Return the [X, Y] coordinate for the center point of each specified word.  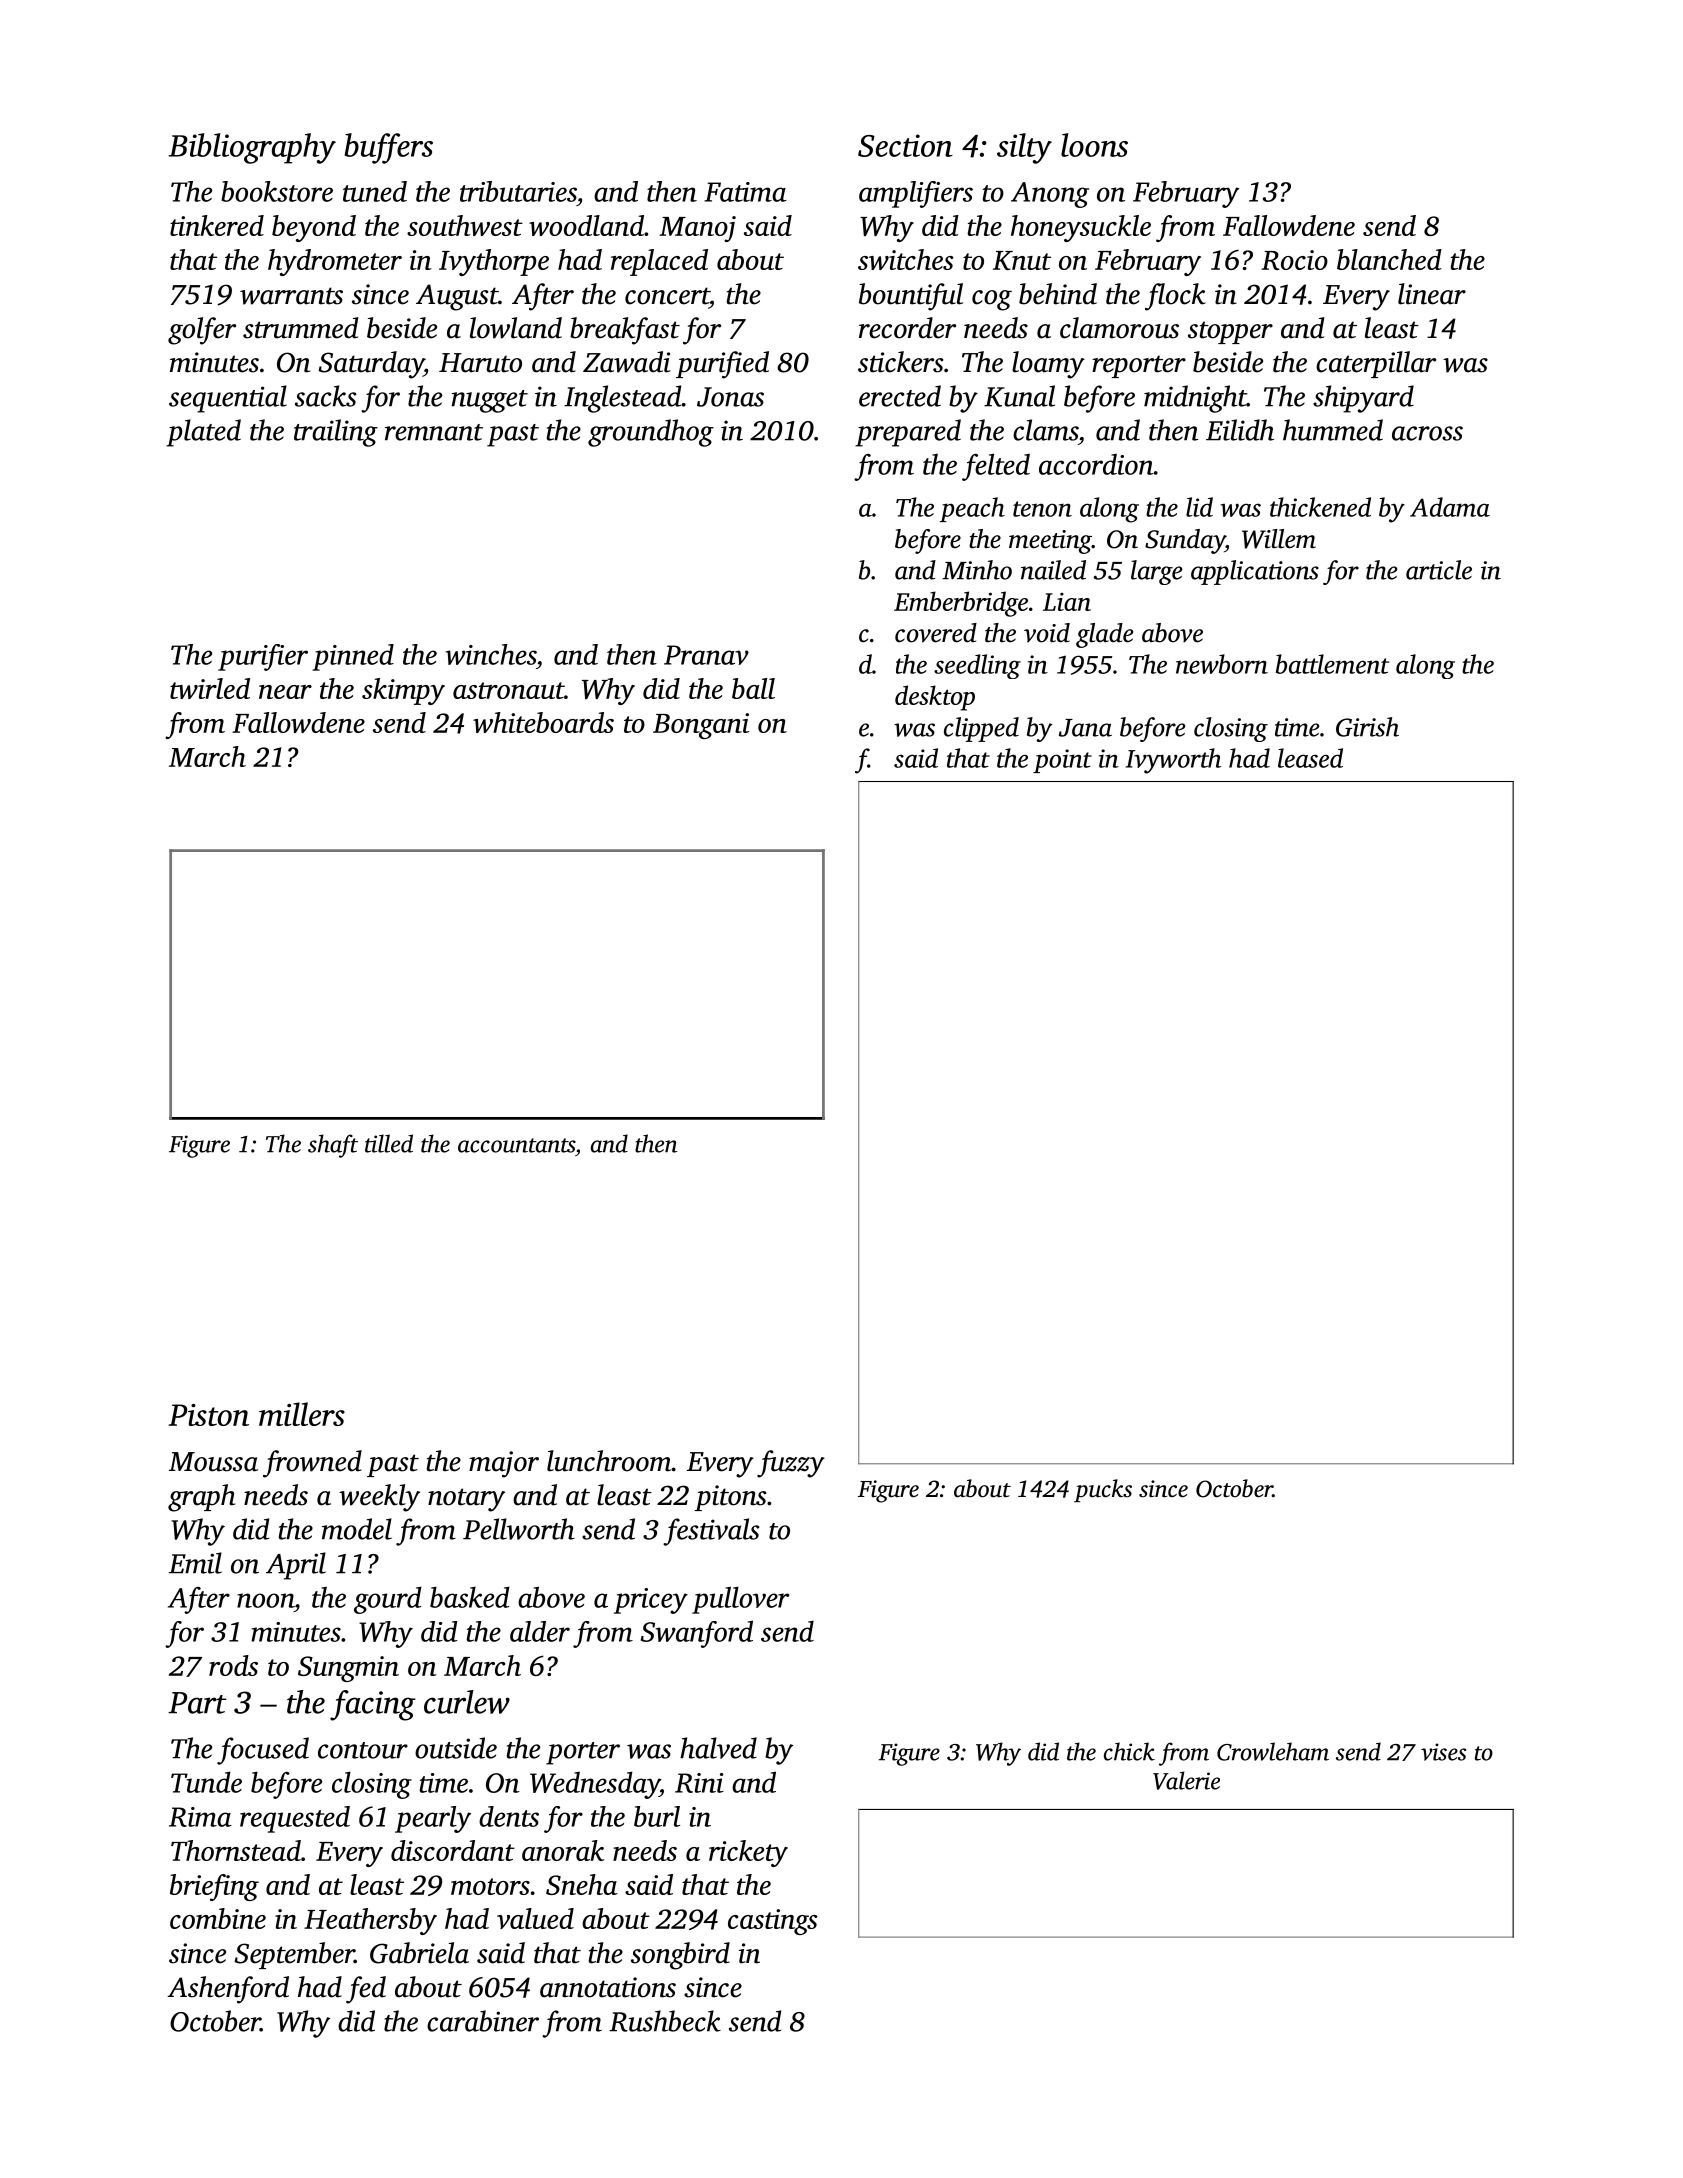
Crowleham [1273, 1751]
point [1062, 761]
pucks [1103, 1490]
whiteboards [543, 722]
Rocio [1294, 260]
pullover [740, 1600]
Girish [1367, 727]
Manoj [697, 229]
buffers [388, 148]
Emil [195, 1563]
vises [1443, 1752]
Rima [200, 1817]
